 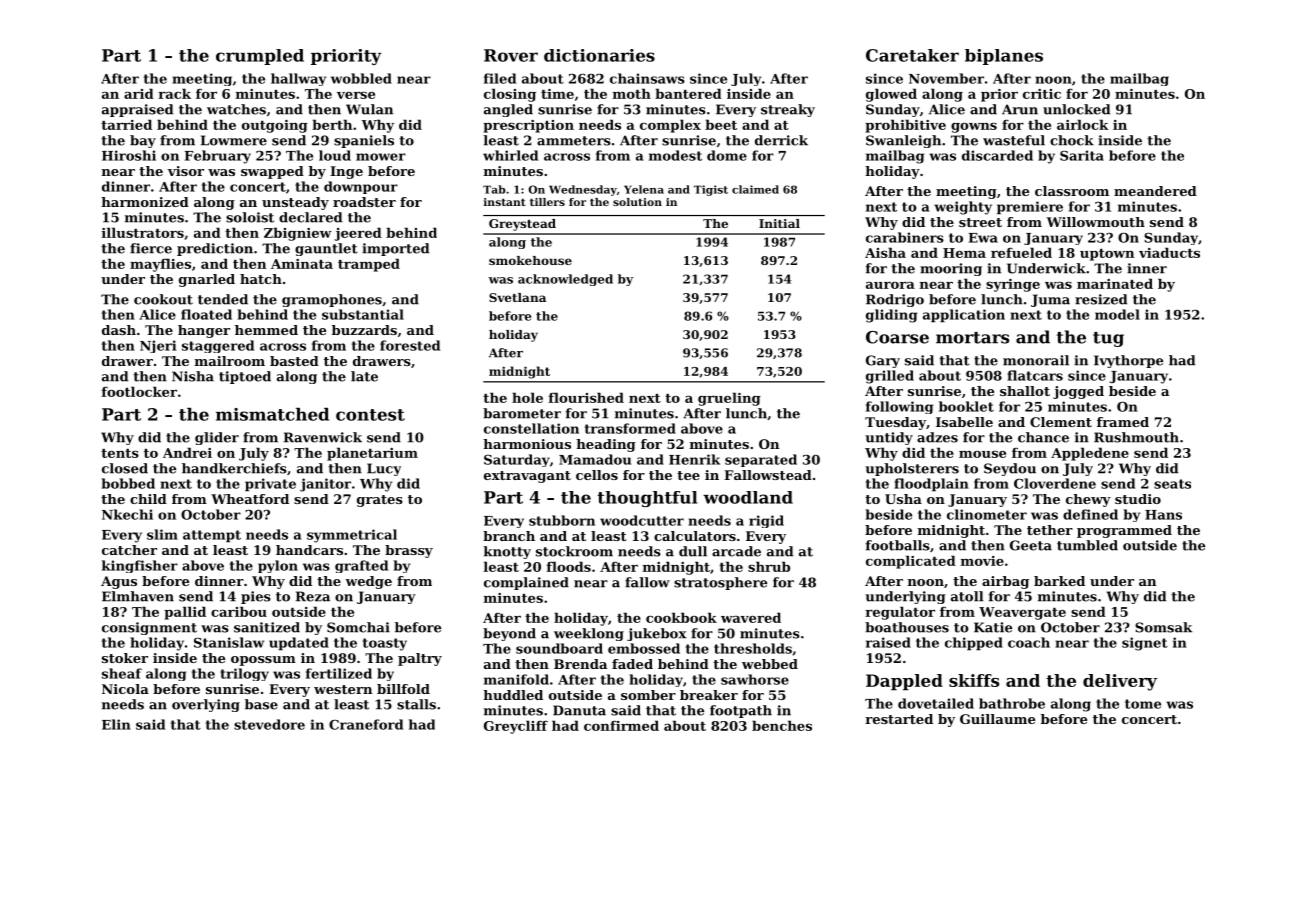 What do you see at coordinates (269, 724) in the image?
I see `stevedore` at bounding box center [269, 724].
